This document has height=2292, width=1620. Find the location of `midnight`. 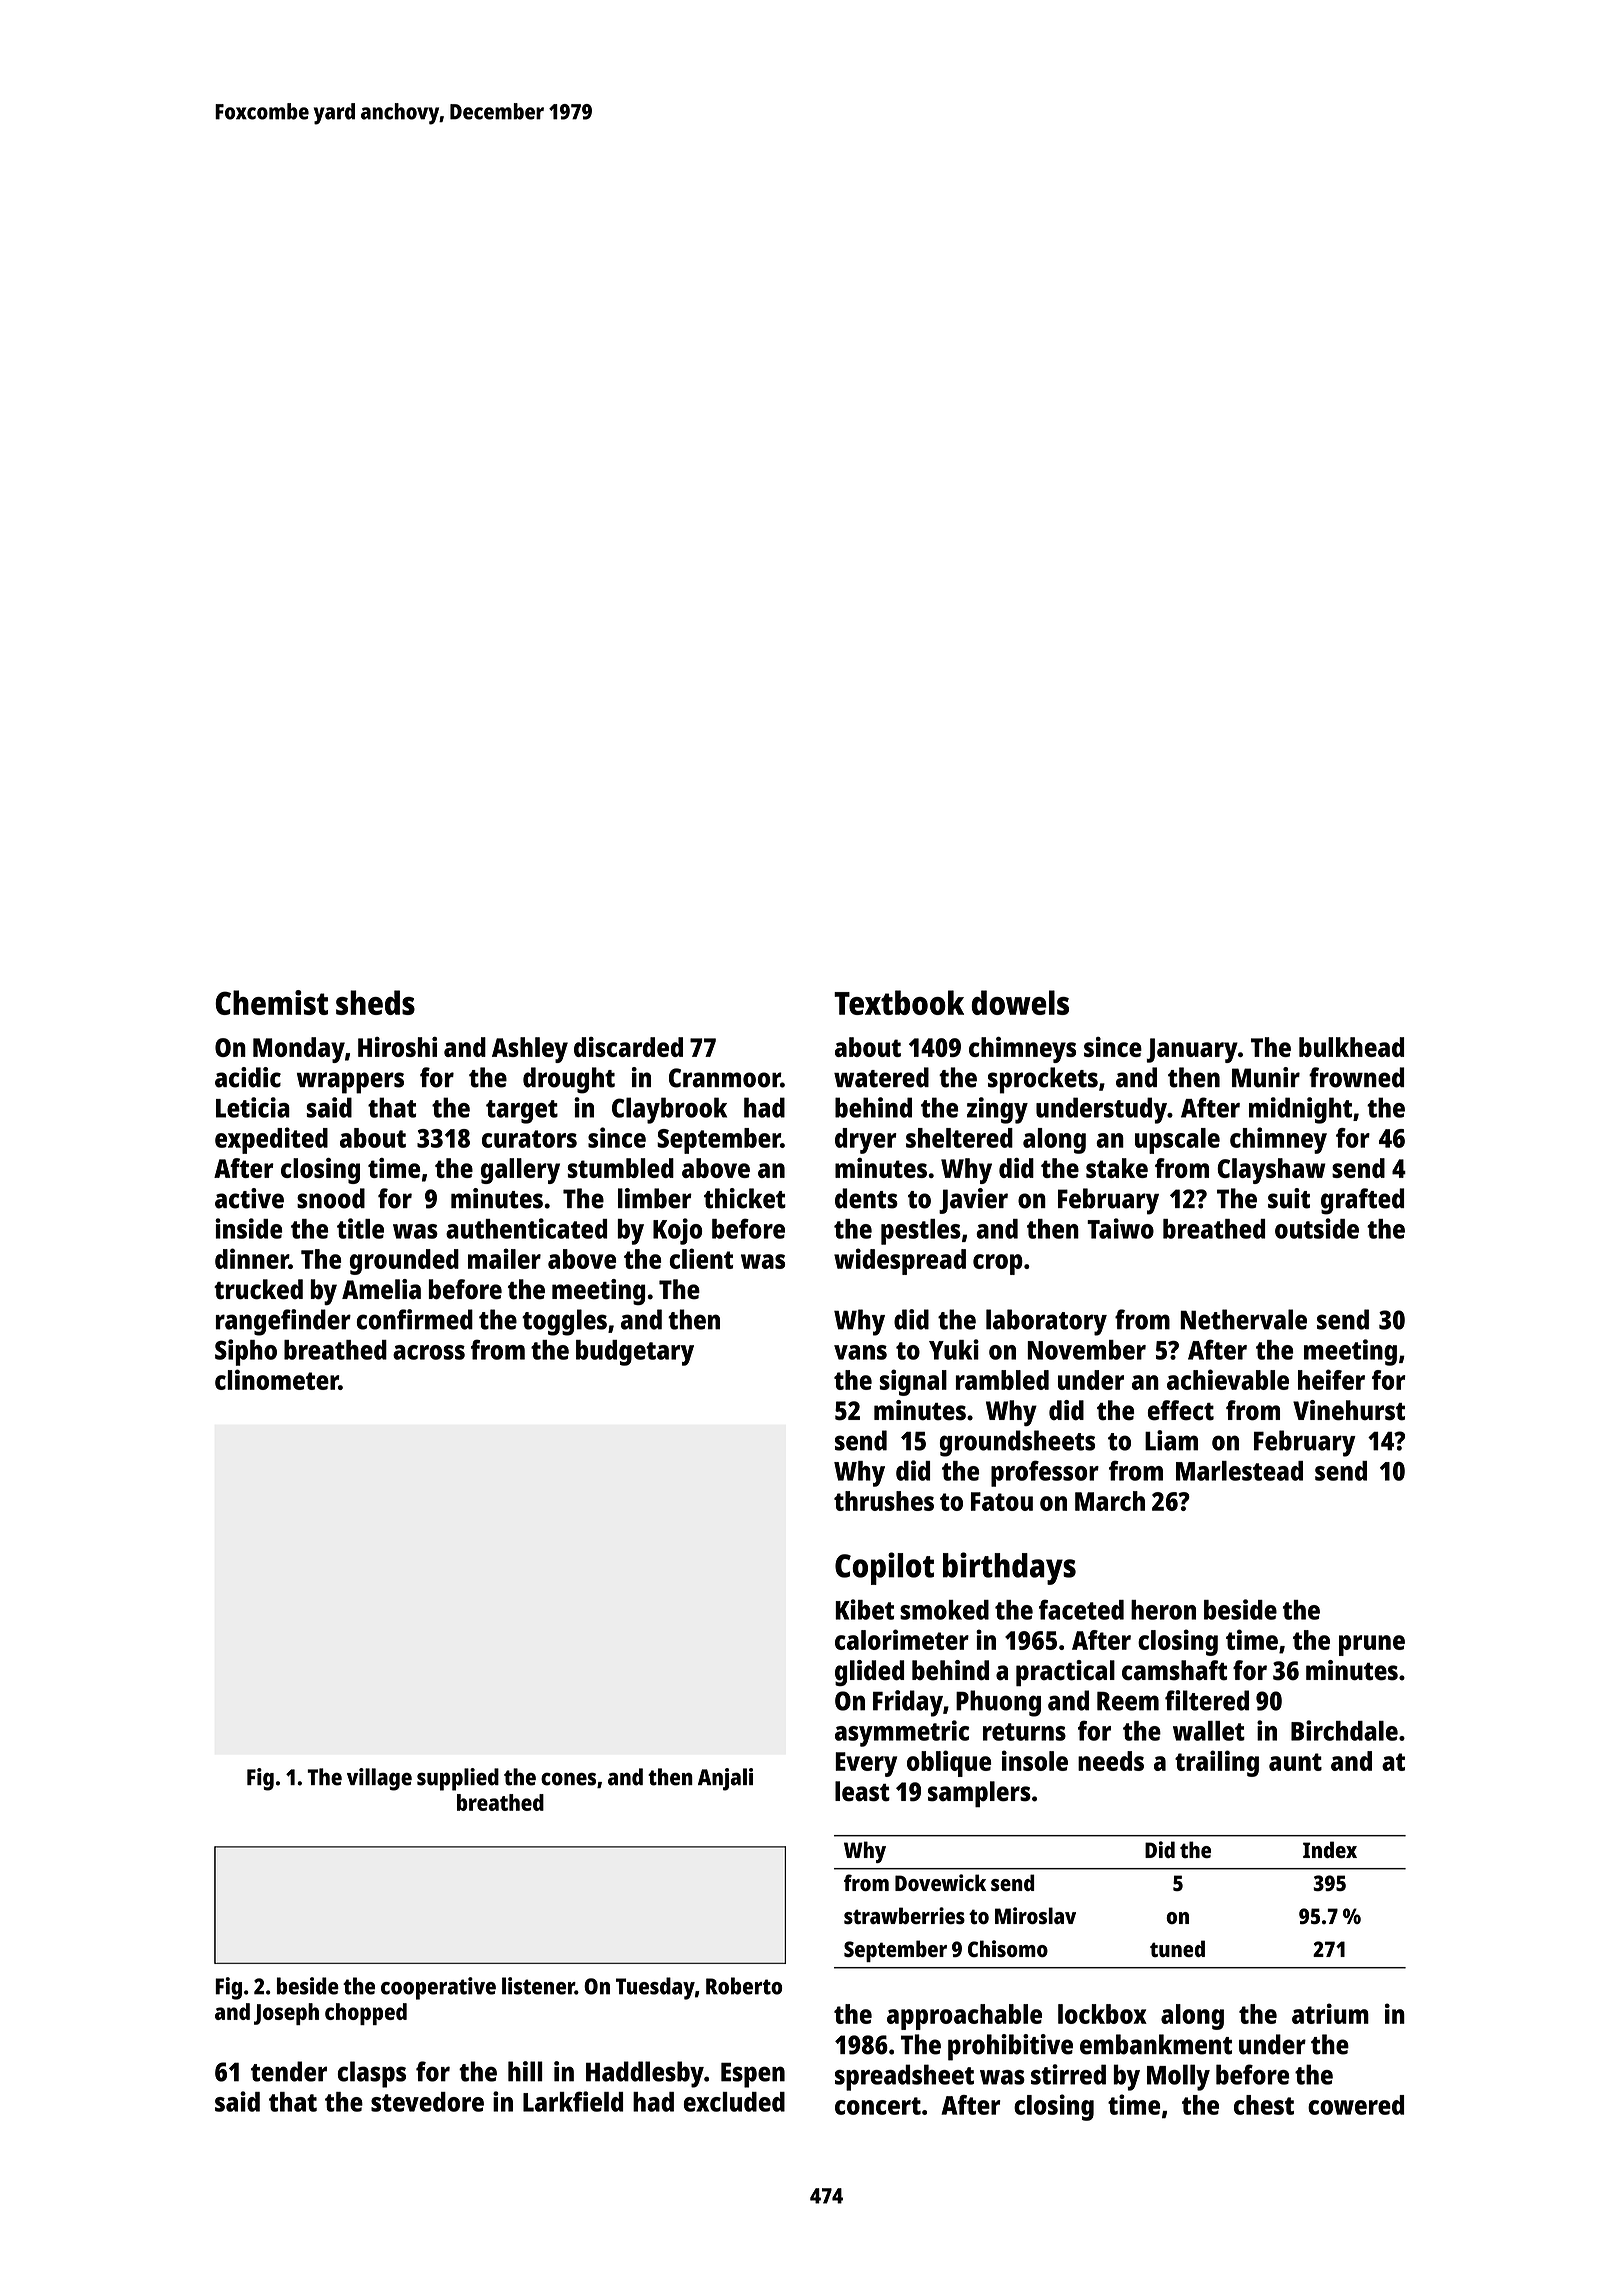

midnight is located at coordinates (1300, 1110).
